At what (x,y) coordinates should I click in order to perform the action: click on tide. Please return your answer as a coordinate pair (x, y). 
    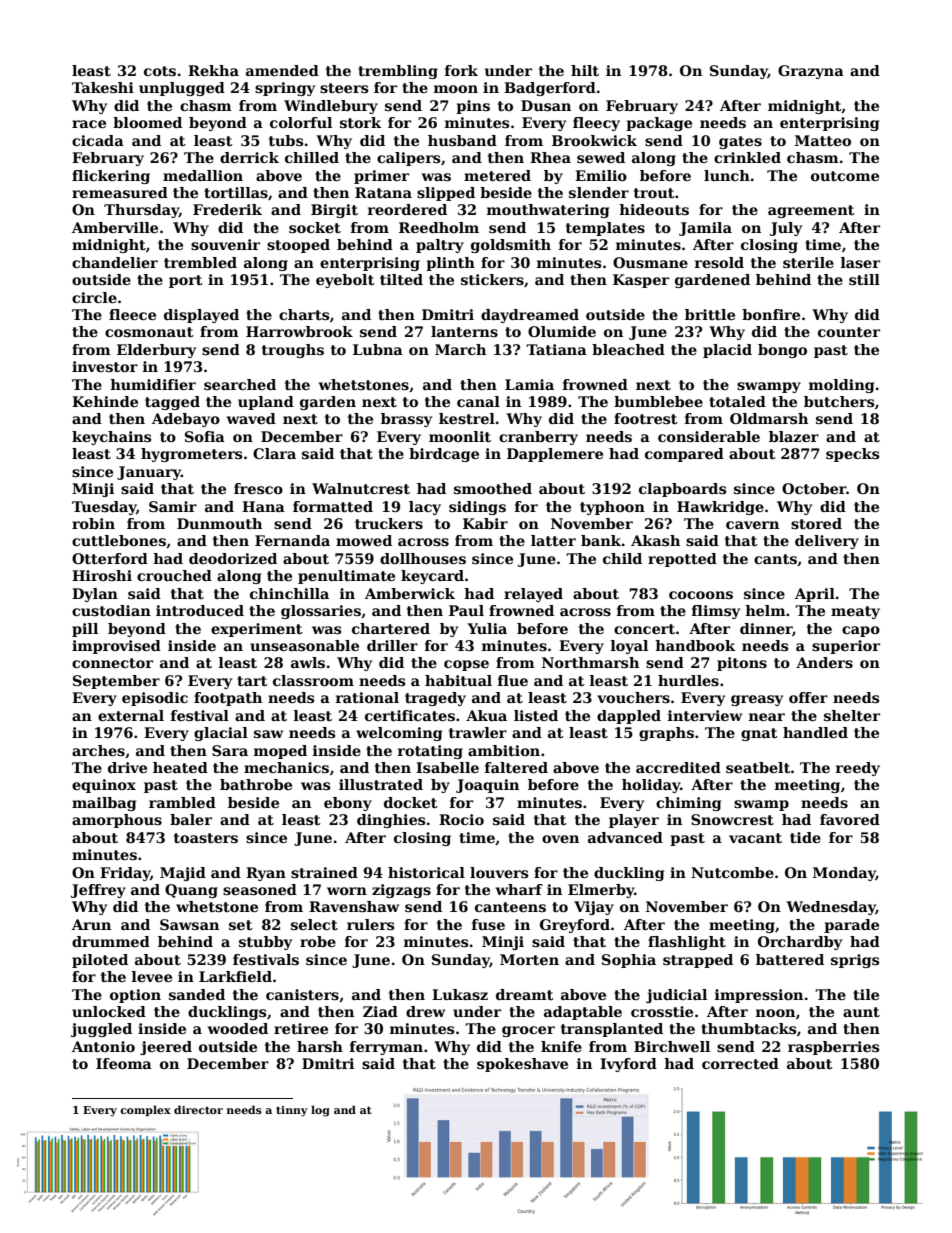
    Looking at the image, I should click on (805, 837).
